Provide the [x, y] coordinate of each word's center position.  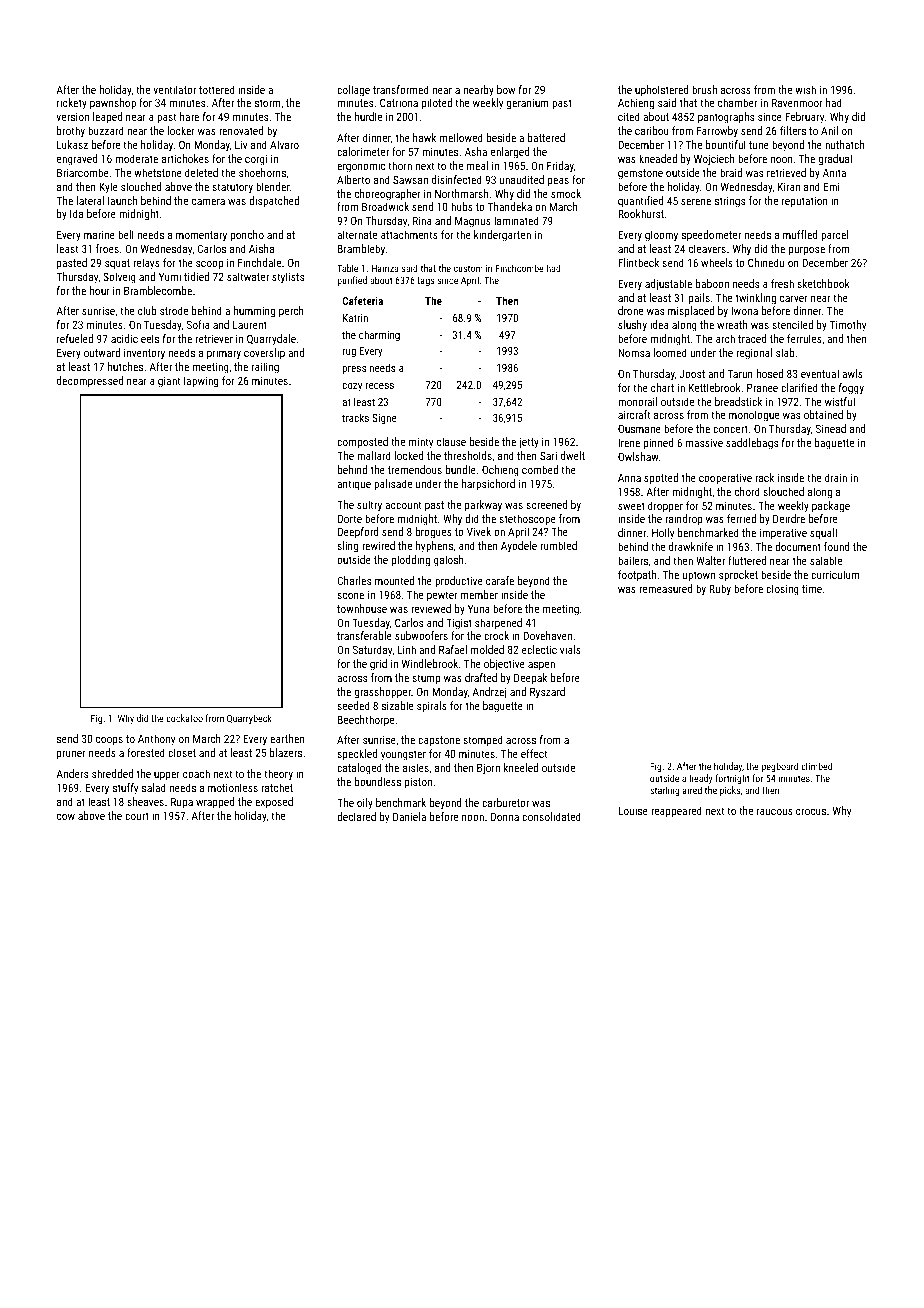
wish [805, 89]
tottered [217, 89]
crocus [811, 812]
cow [66, 817]
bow [506, 89]
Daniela [409, 816]
